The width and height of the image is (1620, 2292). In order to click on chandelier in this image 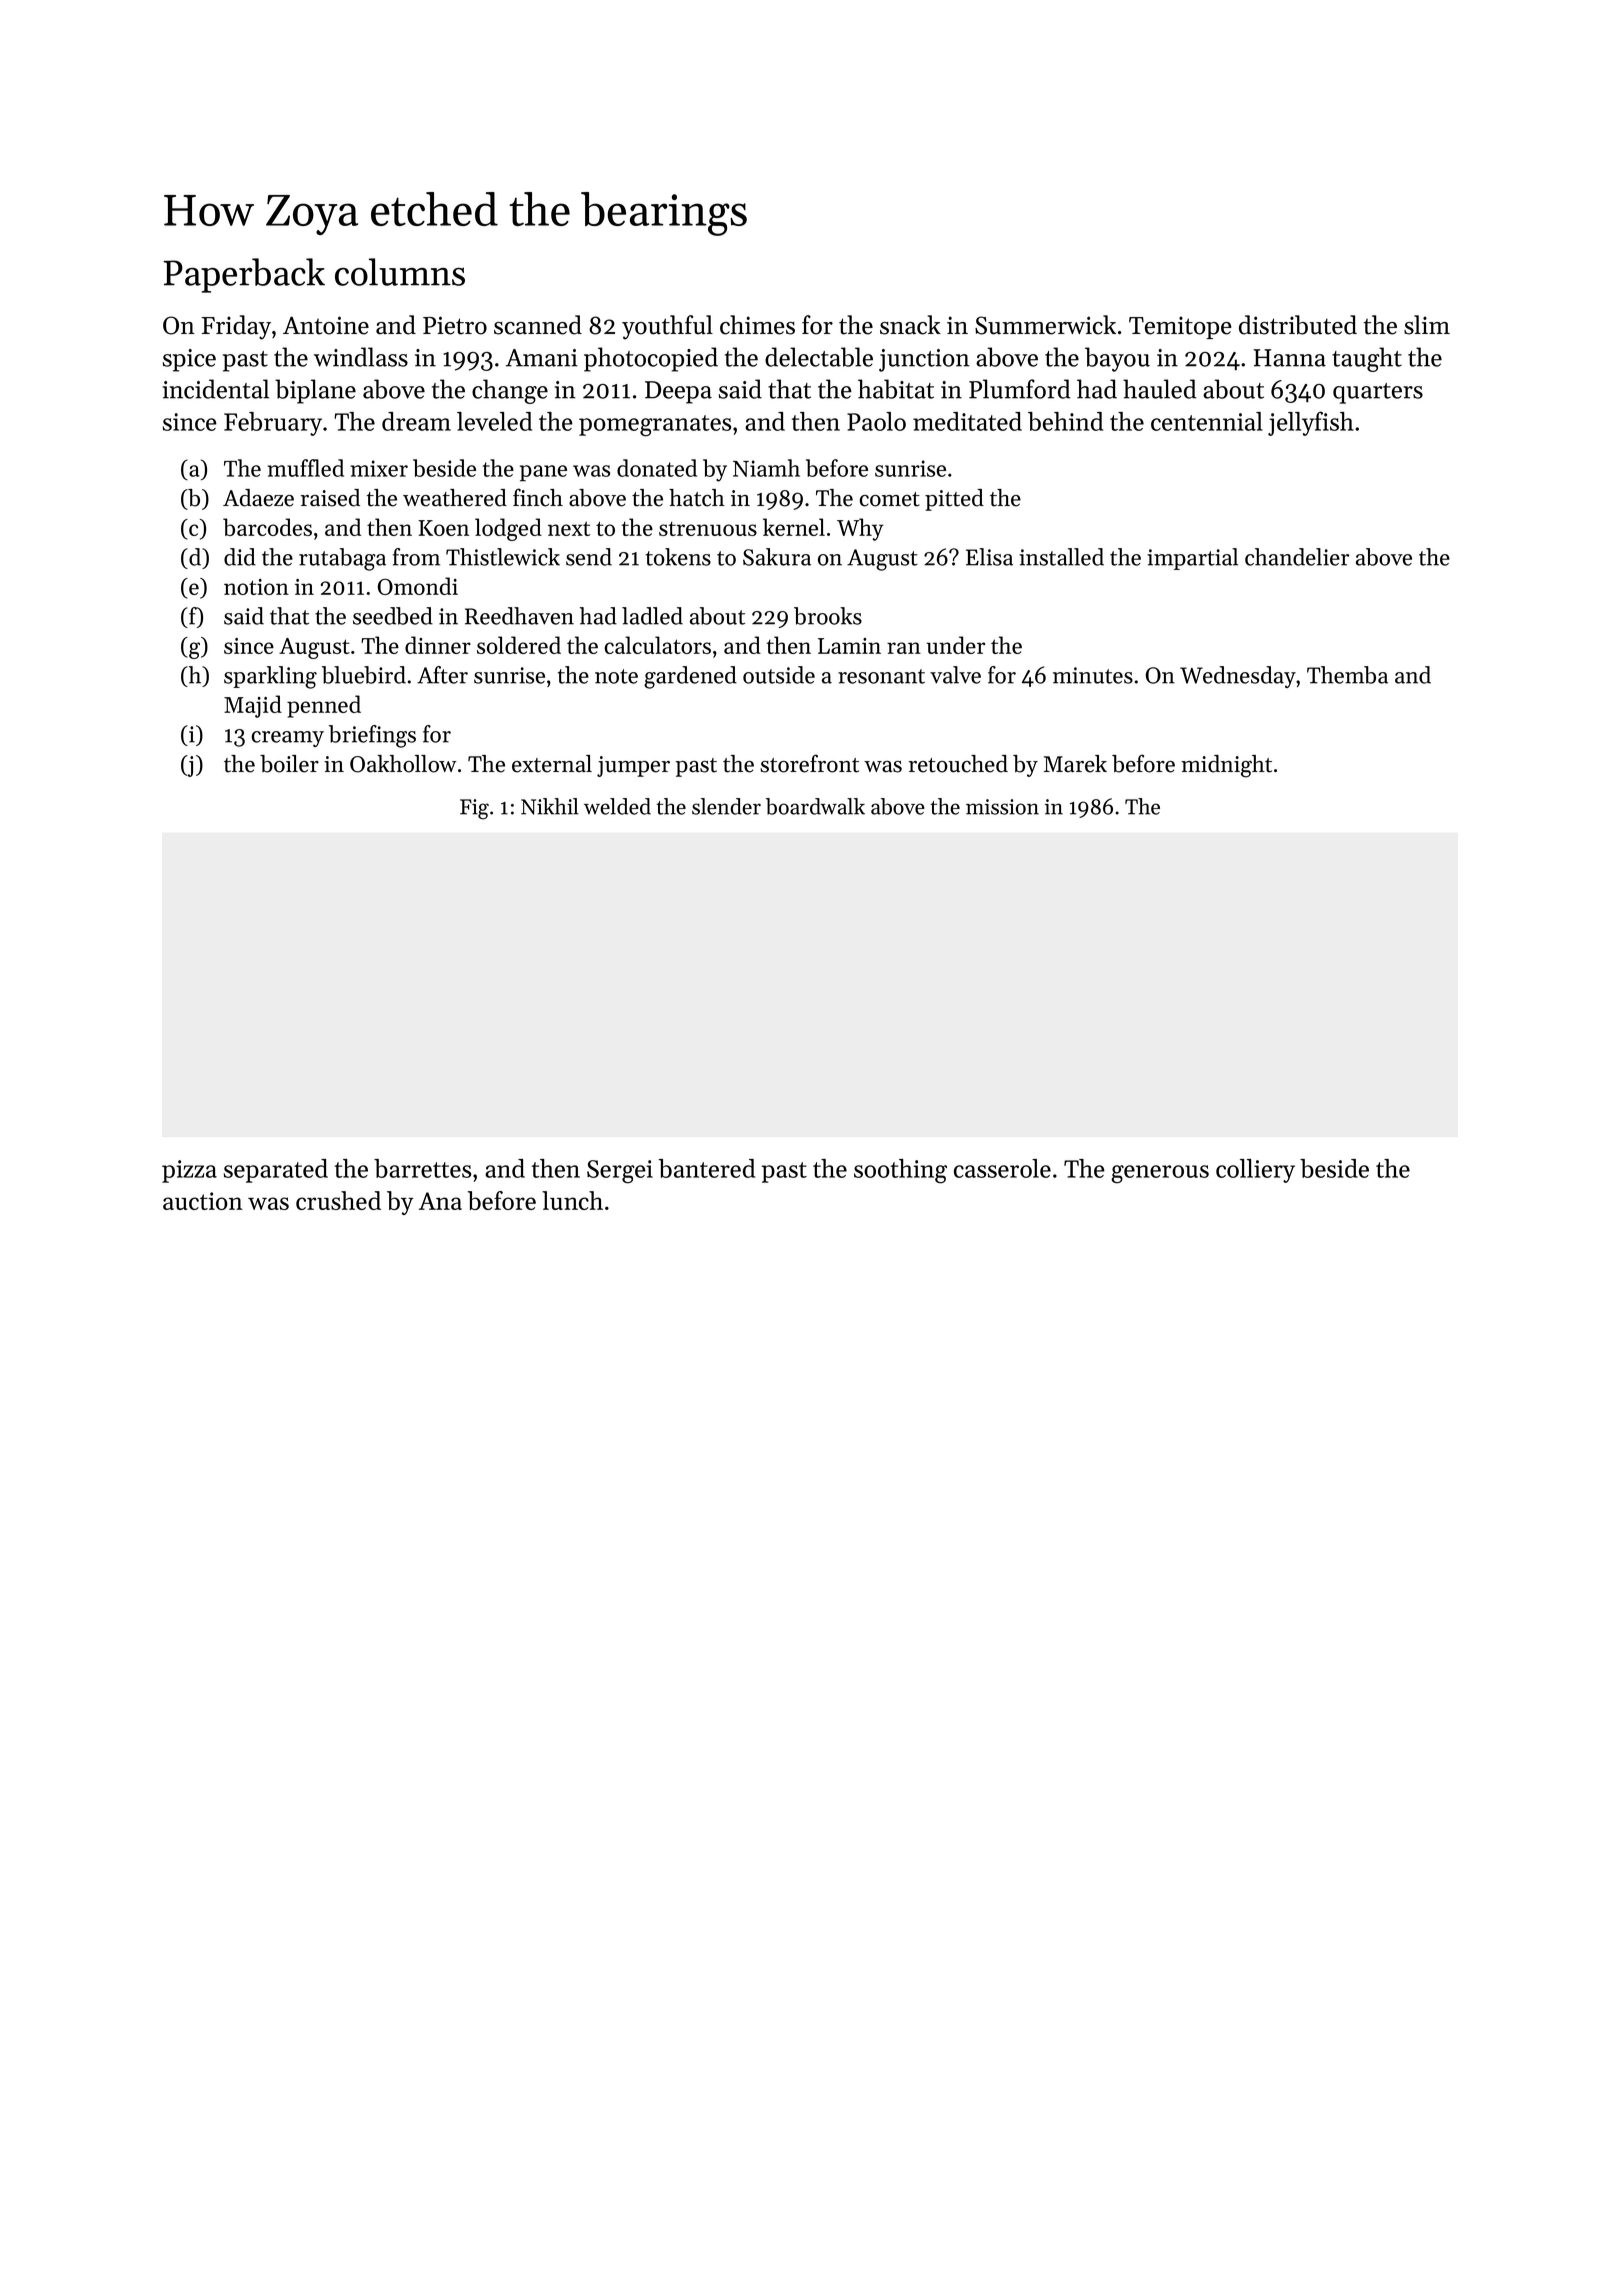, I will do `click(1297, 557)`.
